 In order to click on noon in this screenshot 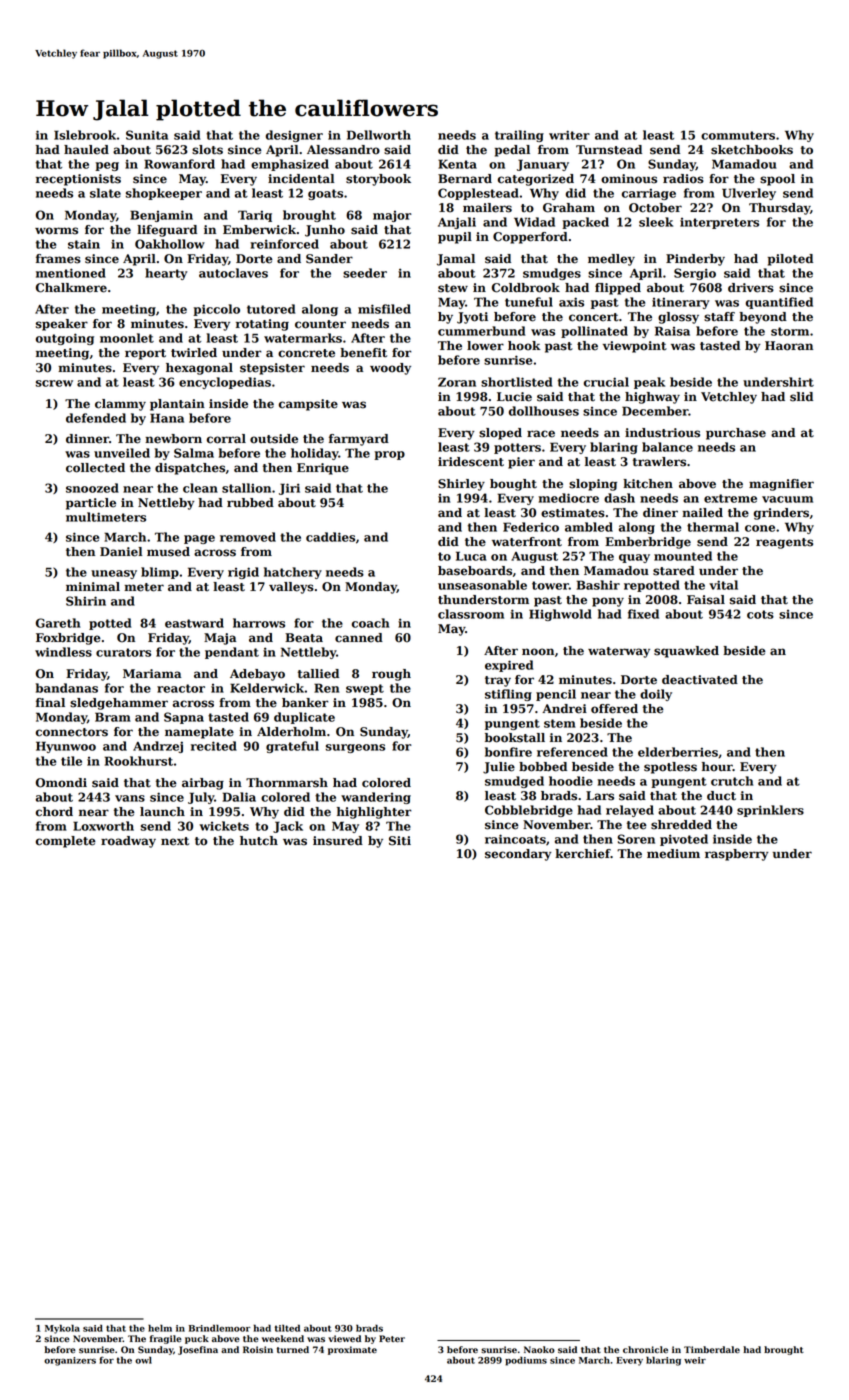, I will do `click(538, 652)`.
